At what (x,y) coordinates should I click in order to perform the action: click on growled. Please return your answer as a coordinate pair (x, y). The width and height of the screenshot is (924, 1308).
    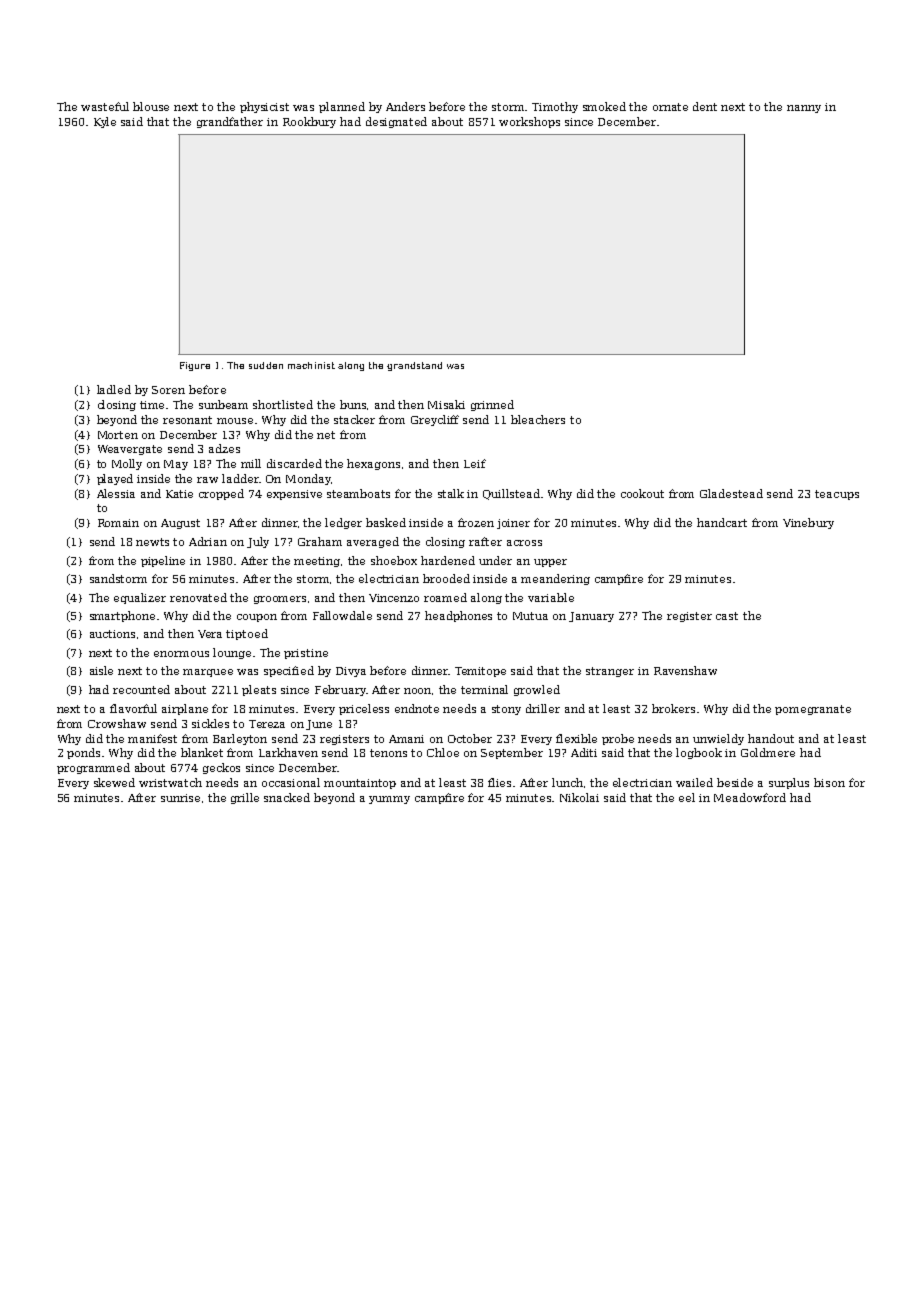
    Looking at the image, I should click on (537, 690).
